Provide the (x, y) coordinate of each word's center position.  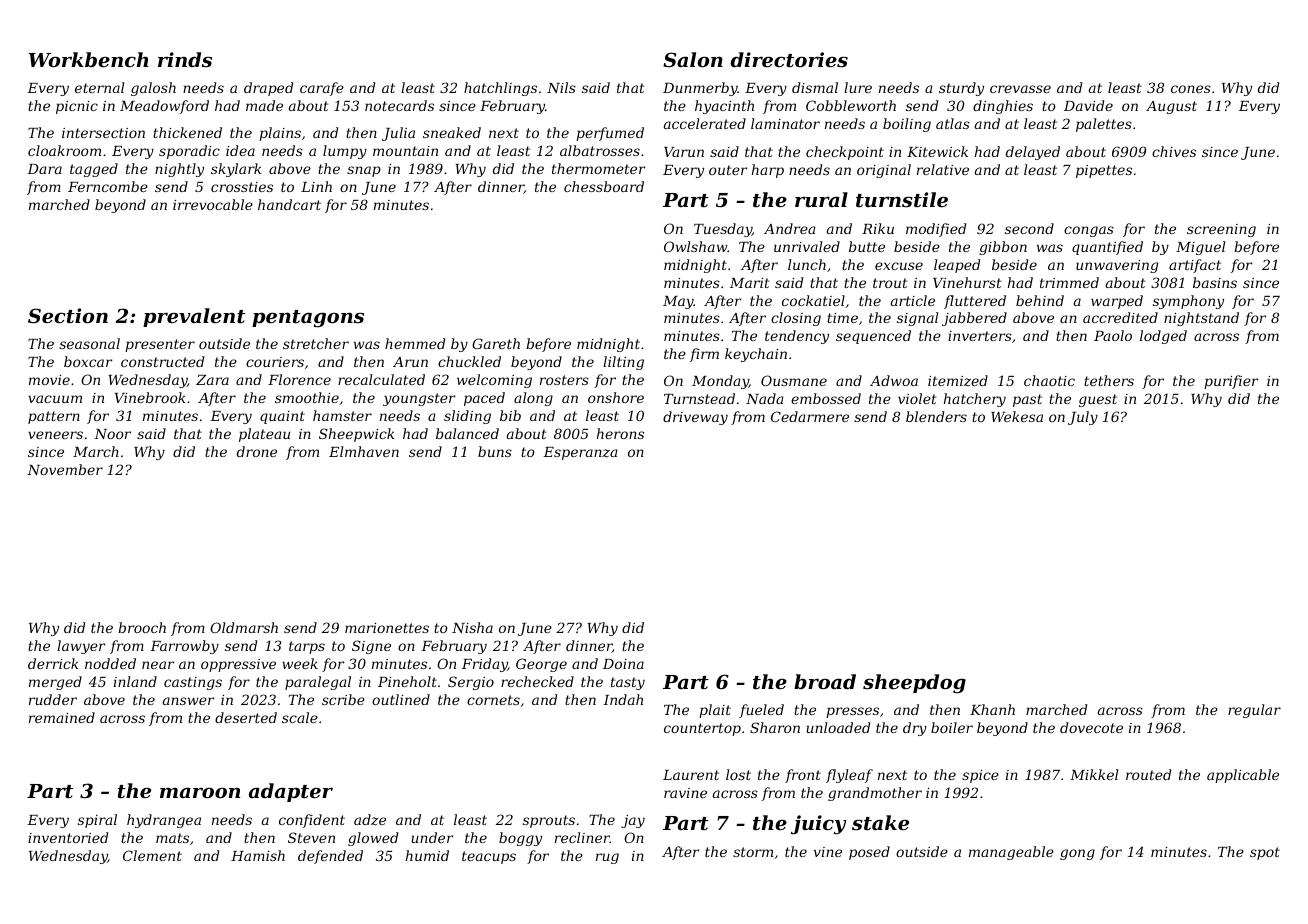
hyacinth (724, 107)
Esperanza (580, 453)
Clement (152, 855)
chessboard (604, 186)
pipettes (1104, 171)
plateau (264, 435)
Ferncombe (108, 186)
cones (1191, 89)
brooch (142, 627)
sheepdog (914, 684)
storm (753, 852)
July (1083, 418)
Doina (623, 664)
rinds (185, 59)
